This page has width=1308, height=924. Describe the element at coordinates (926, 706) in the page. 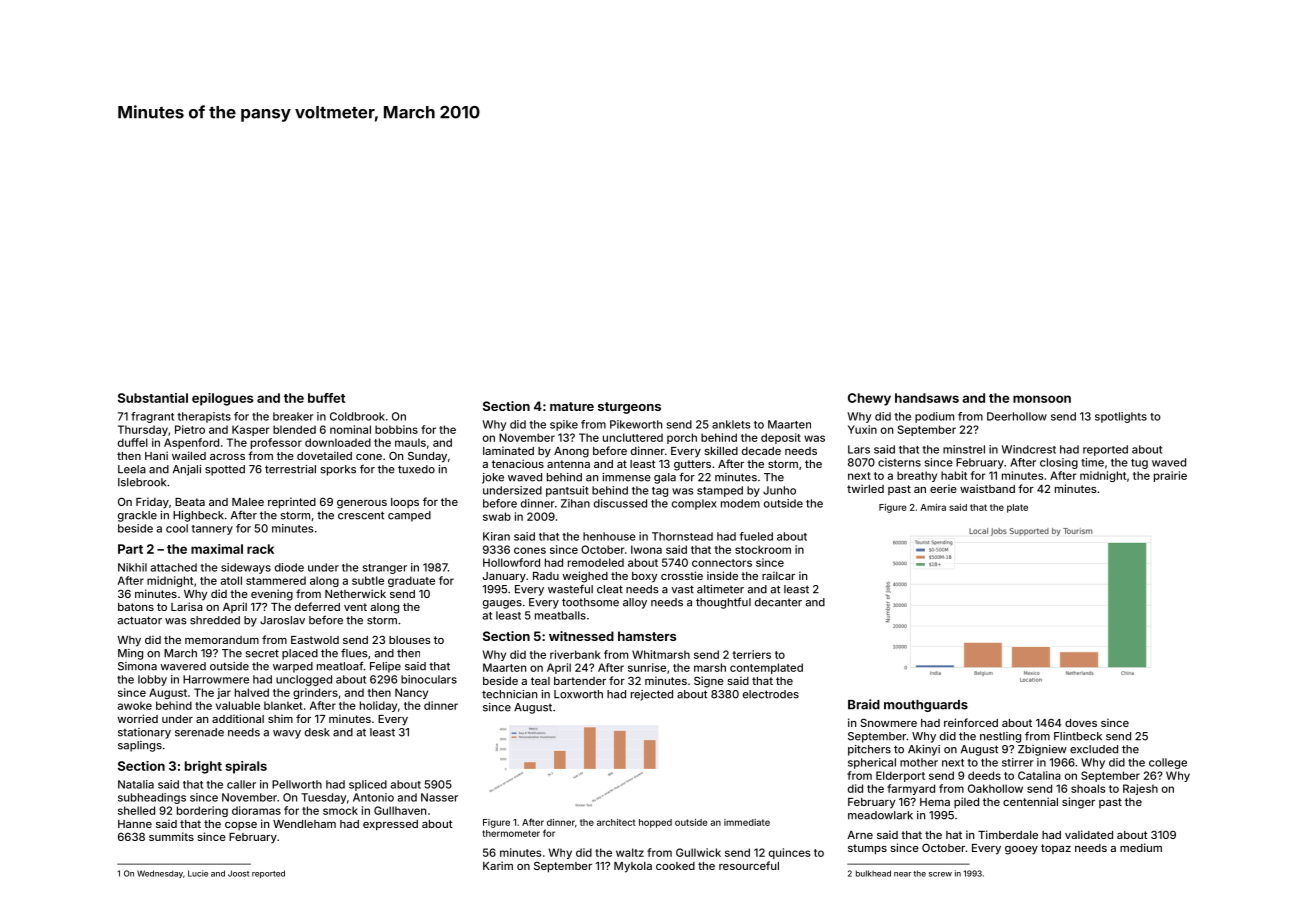

I see `mouthguards` at that location.
